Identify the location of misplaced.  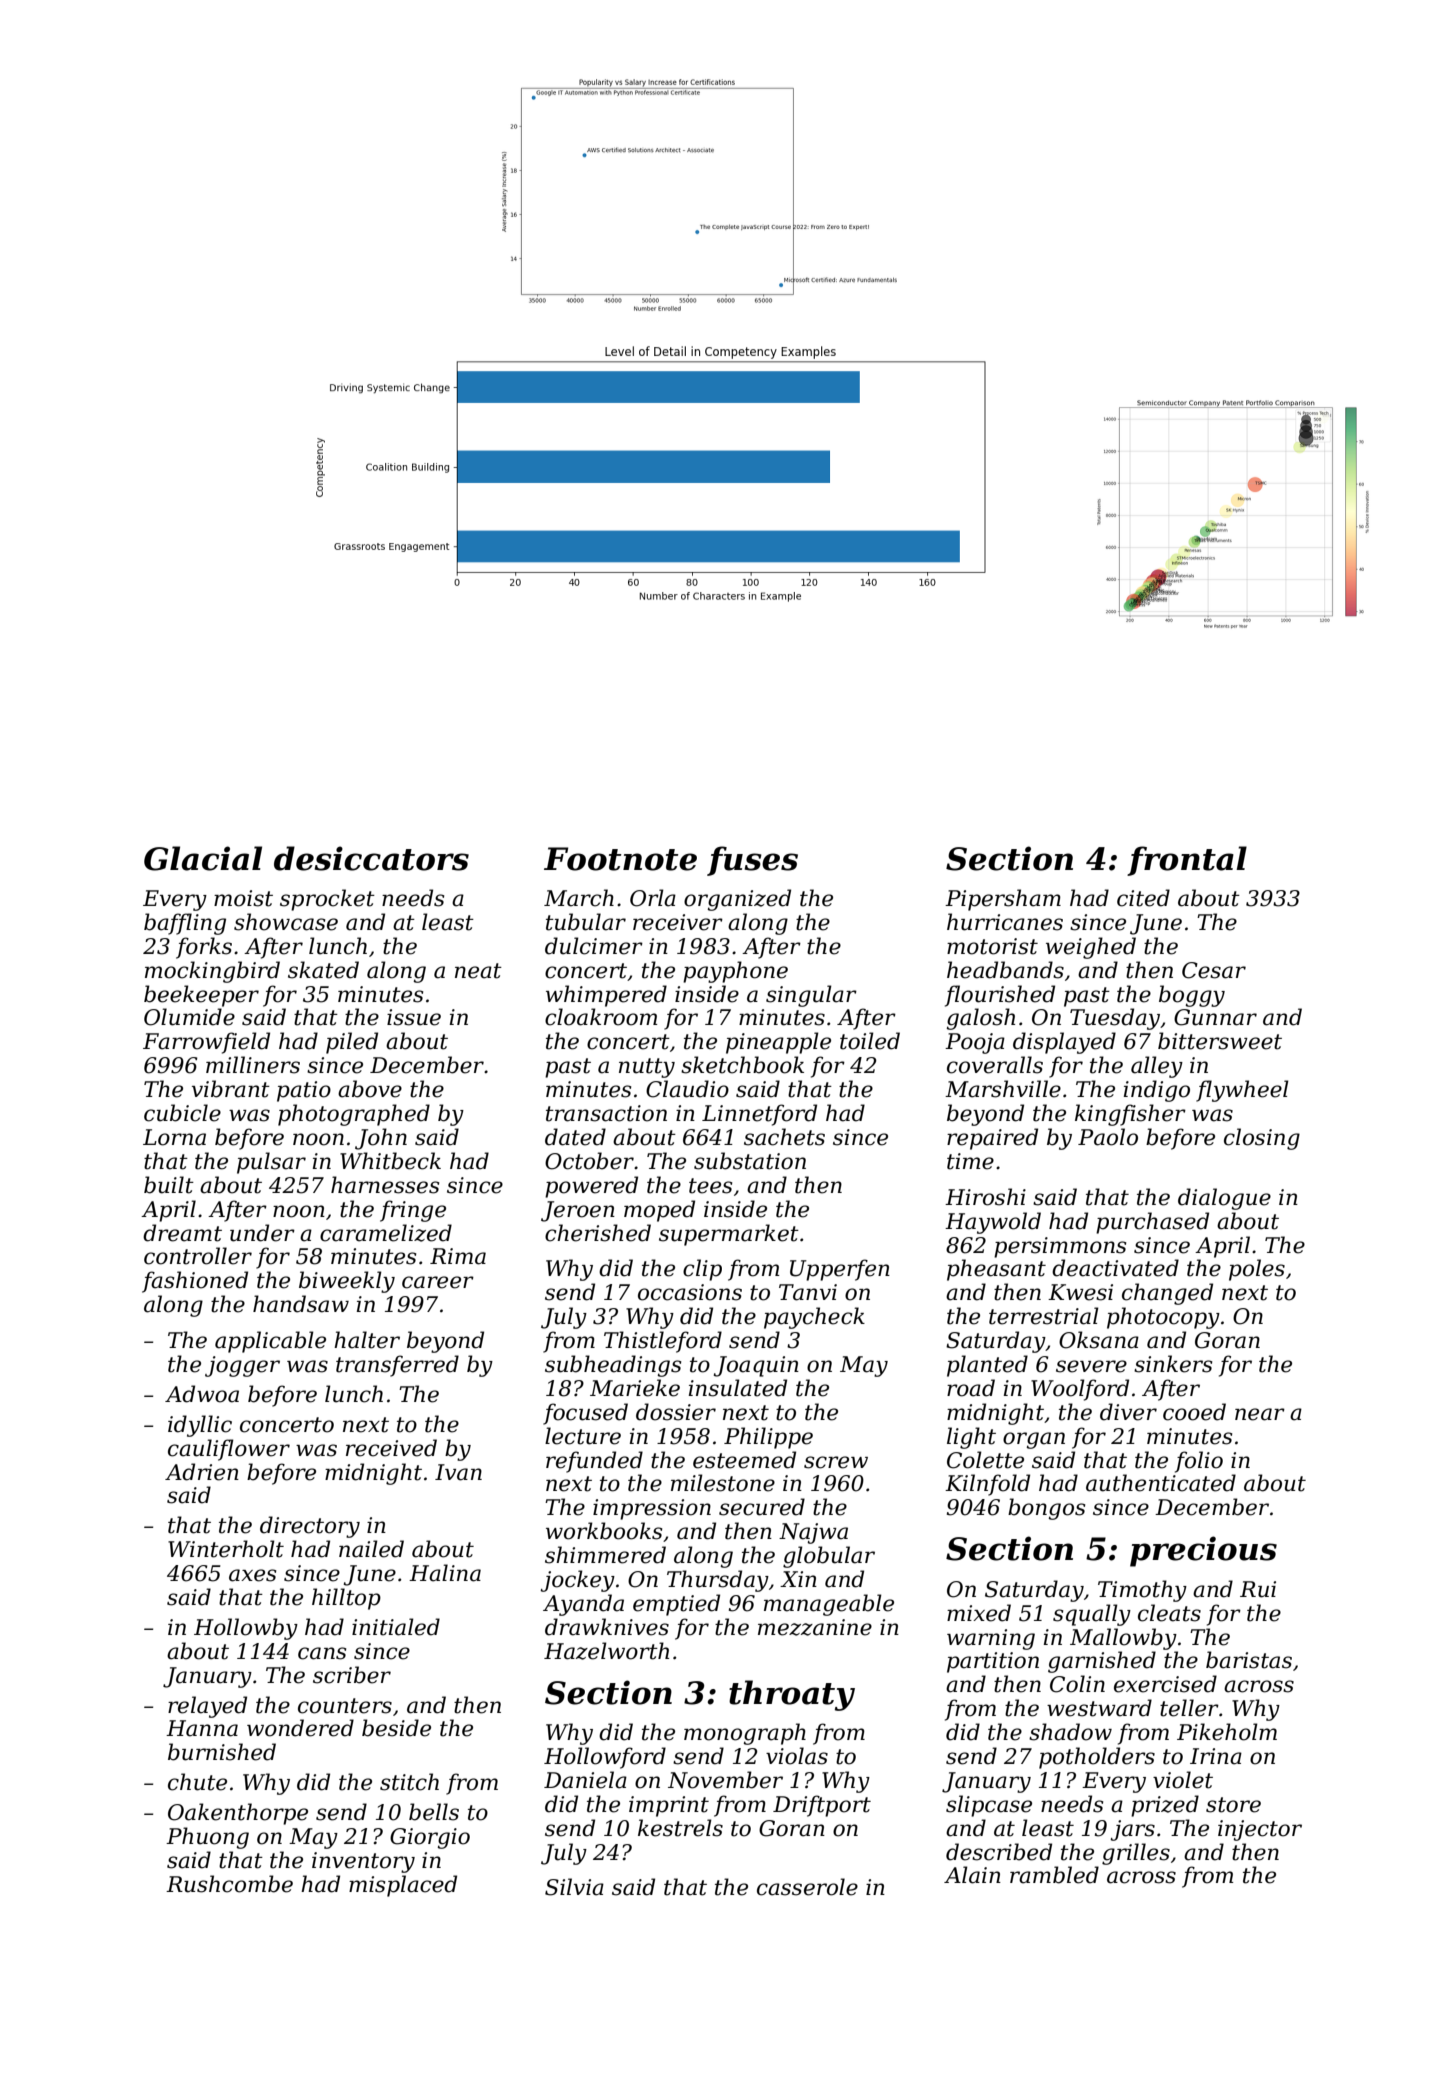
(403, 1886).
